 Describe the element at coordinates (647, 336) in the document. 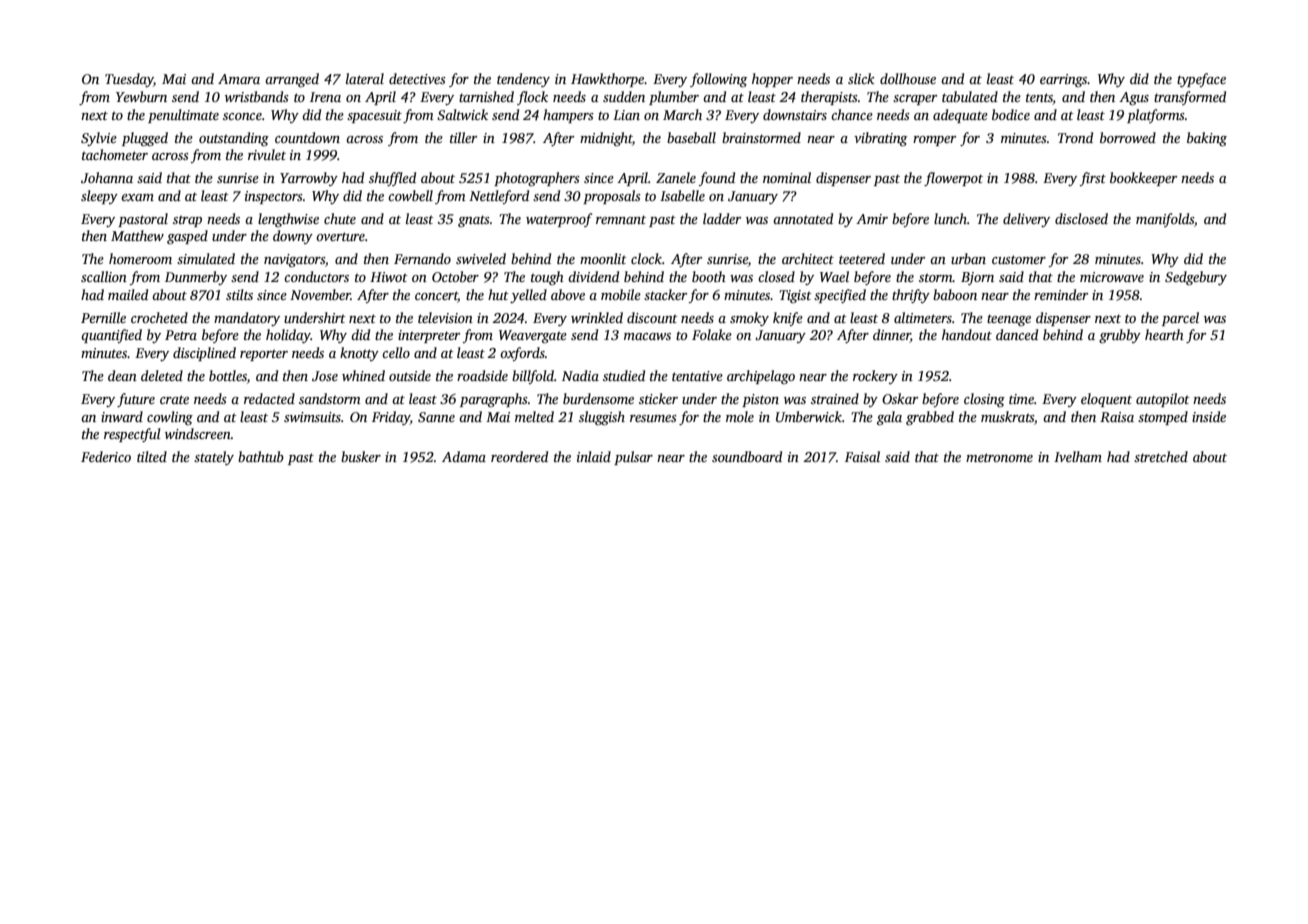

I see `macaws` at that location.
